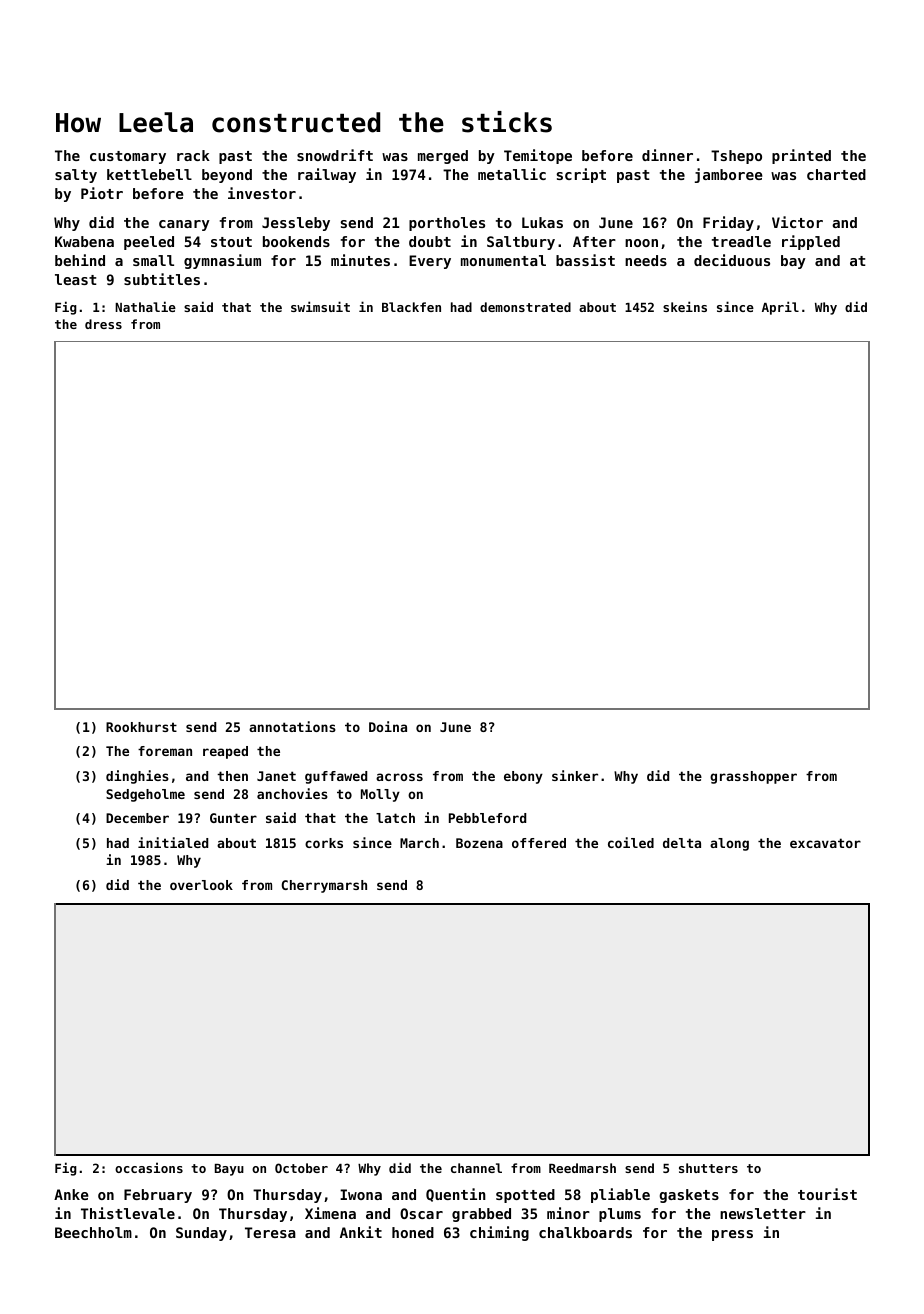  I want to click on delta, so click(682, 843).
